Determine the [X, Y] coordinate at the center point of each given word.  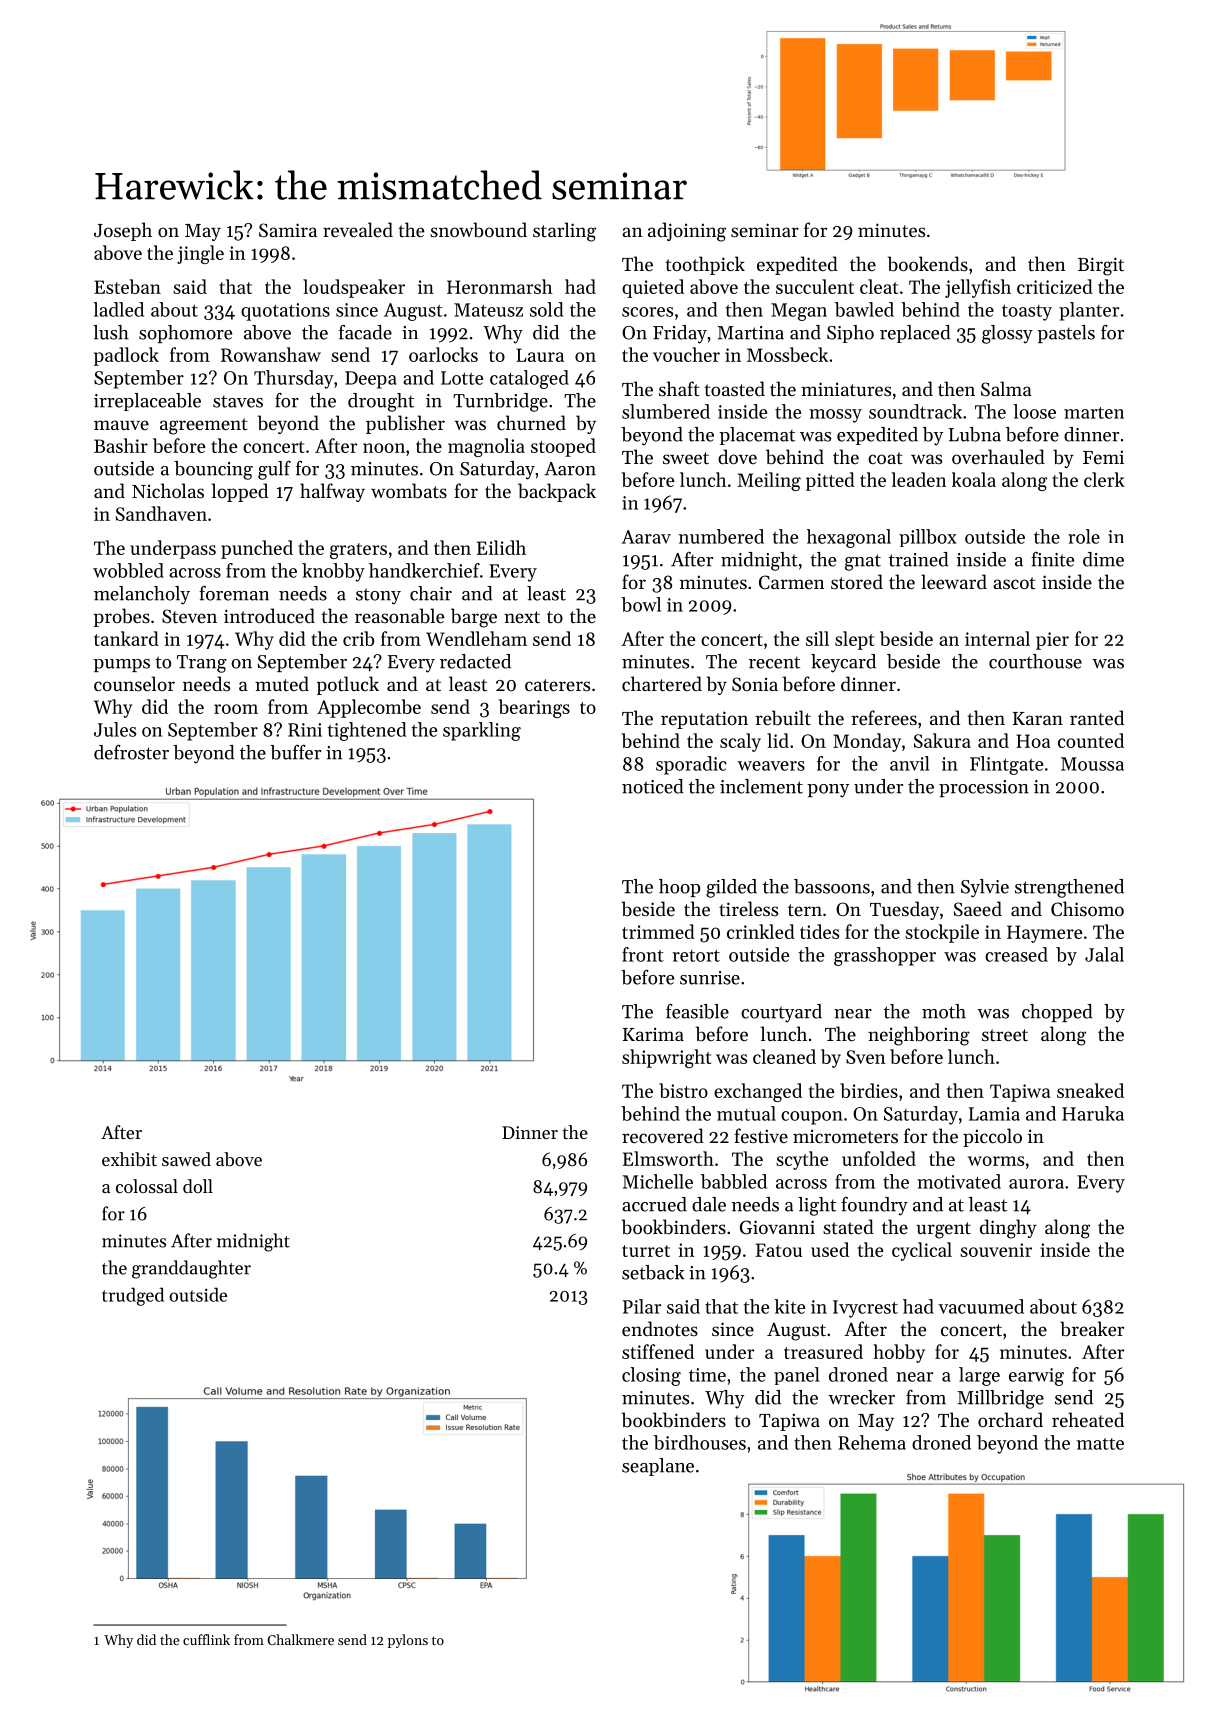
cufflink [206, 1639]
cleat [879, 286]
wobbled [128, 570]
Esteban [127, 286]
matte [1100, 1444]
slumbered [666, 411]
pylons [408, 1641]
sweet [686, 458]
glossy [1007, 334]
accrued [654, 1204]
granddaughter [191, 1269]
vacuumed [981, 1306]
